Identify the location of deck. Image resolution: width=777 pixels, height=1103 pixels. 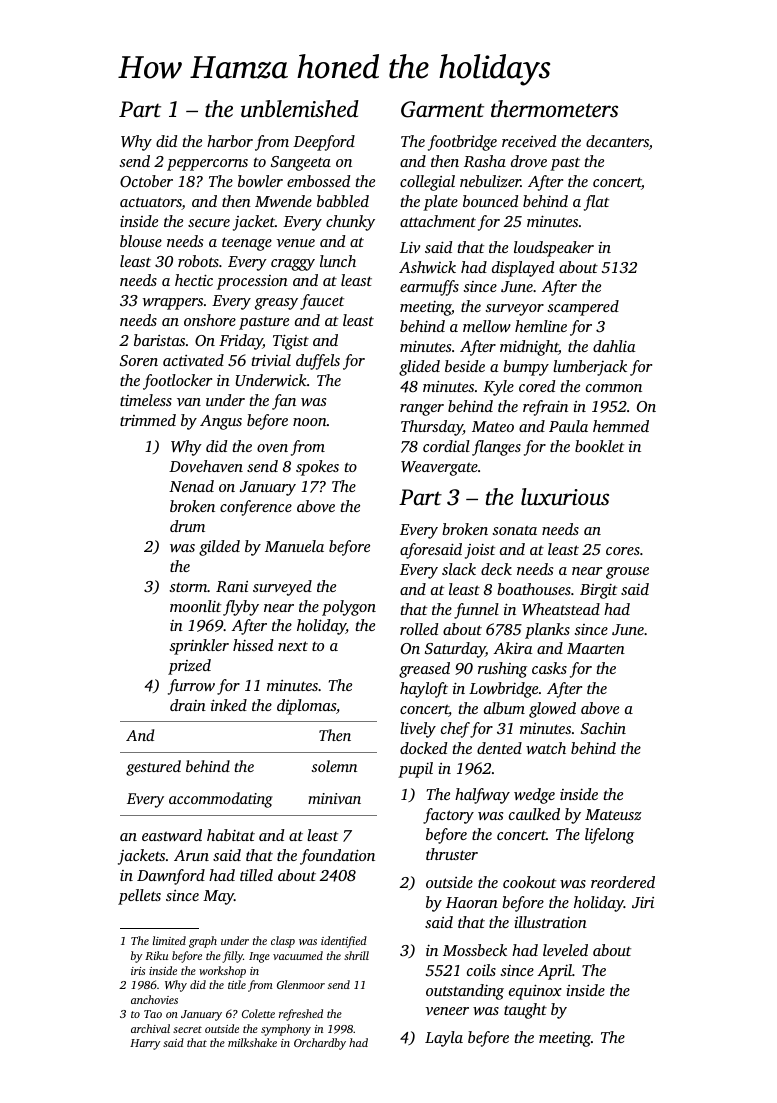
(496, 569).
